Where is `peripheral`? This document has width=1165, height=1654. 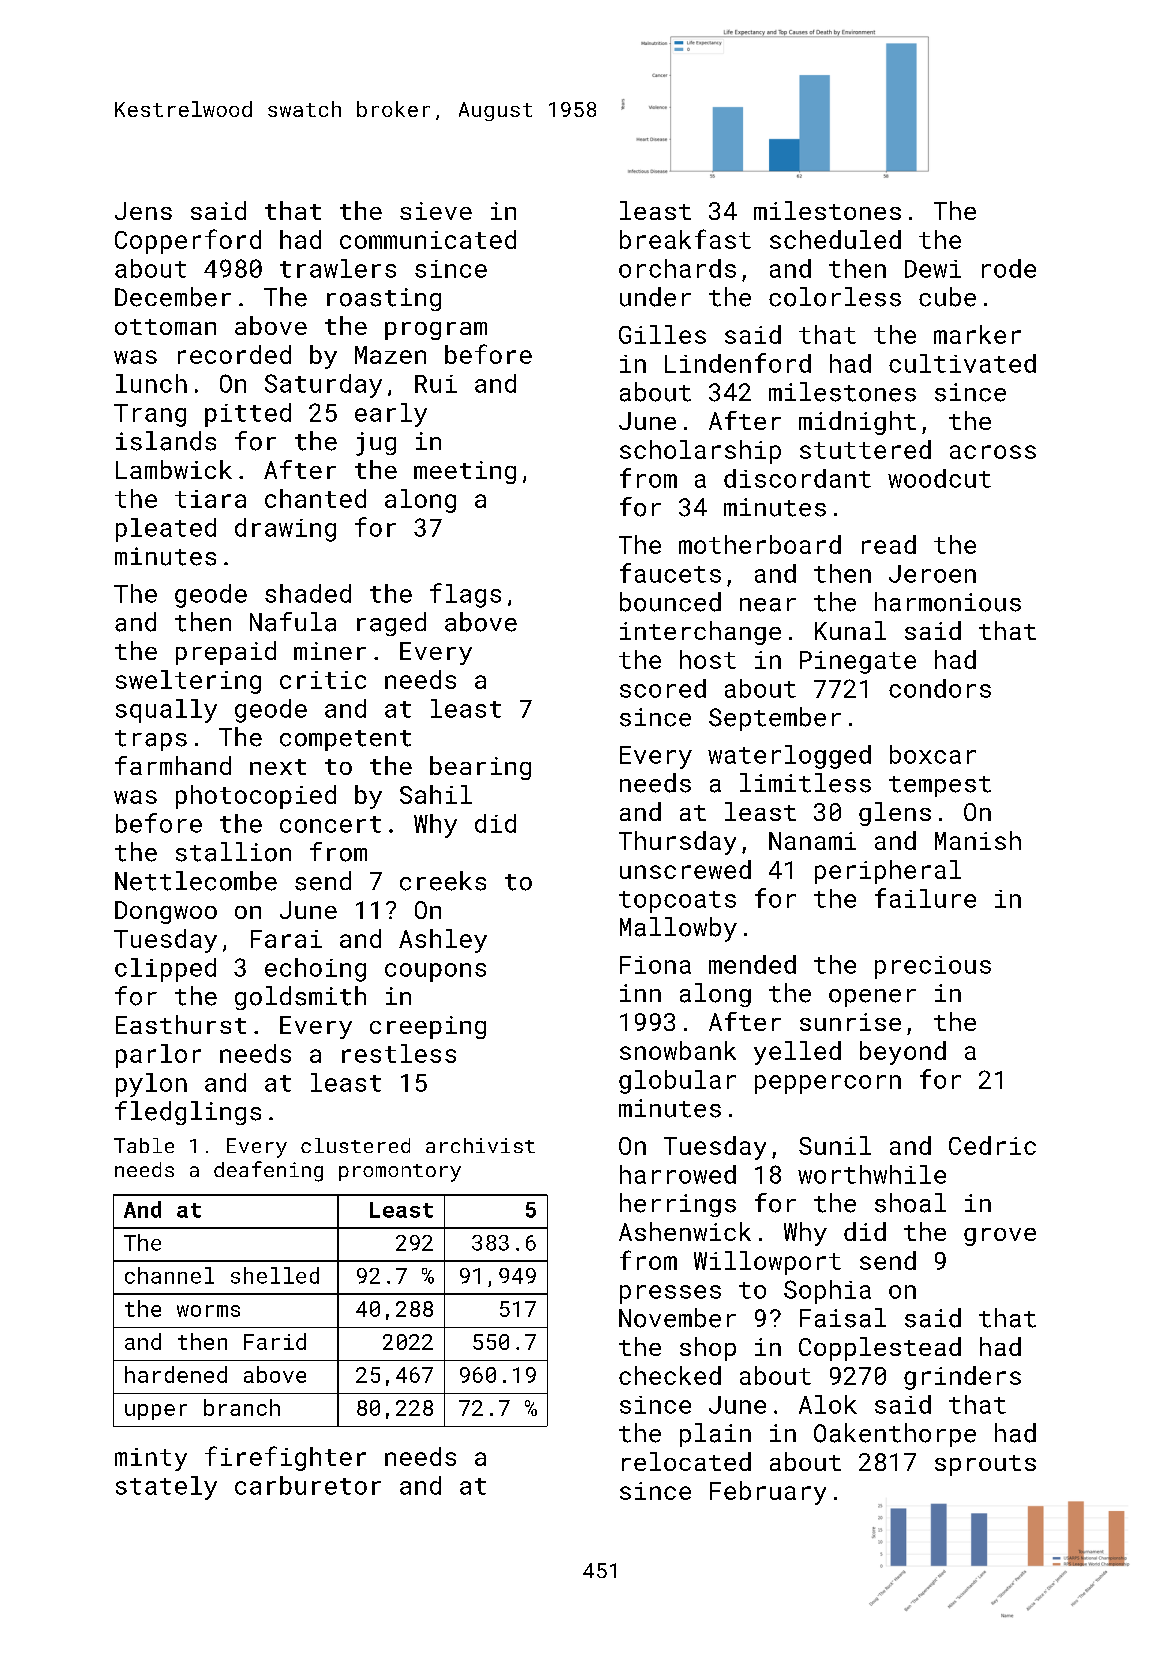
peripheral is located at coordinates (888, 872).
